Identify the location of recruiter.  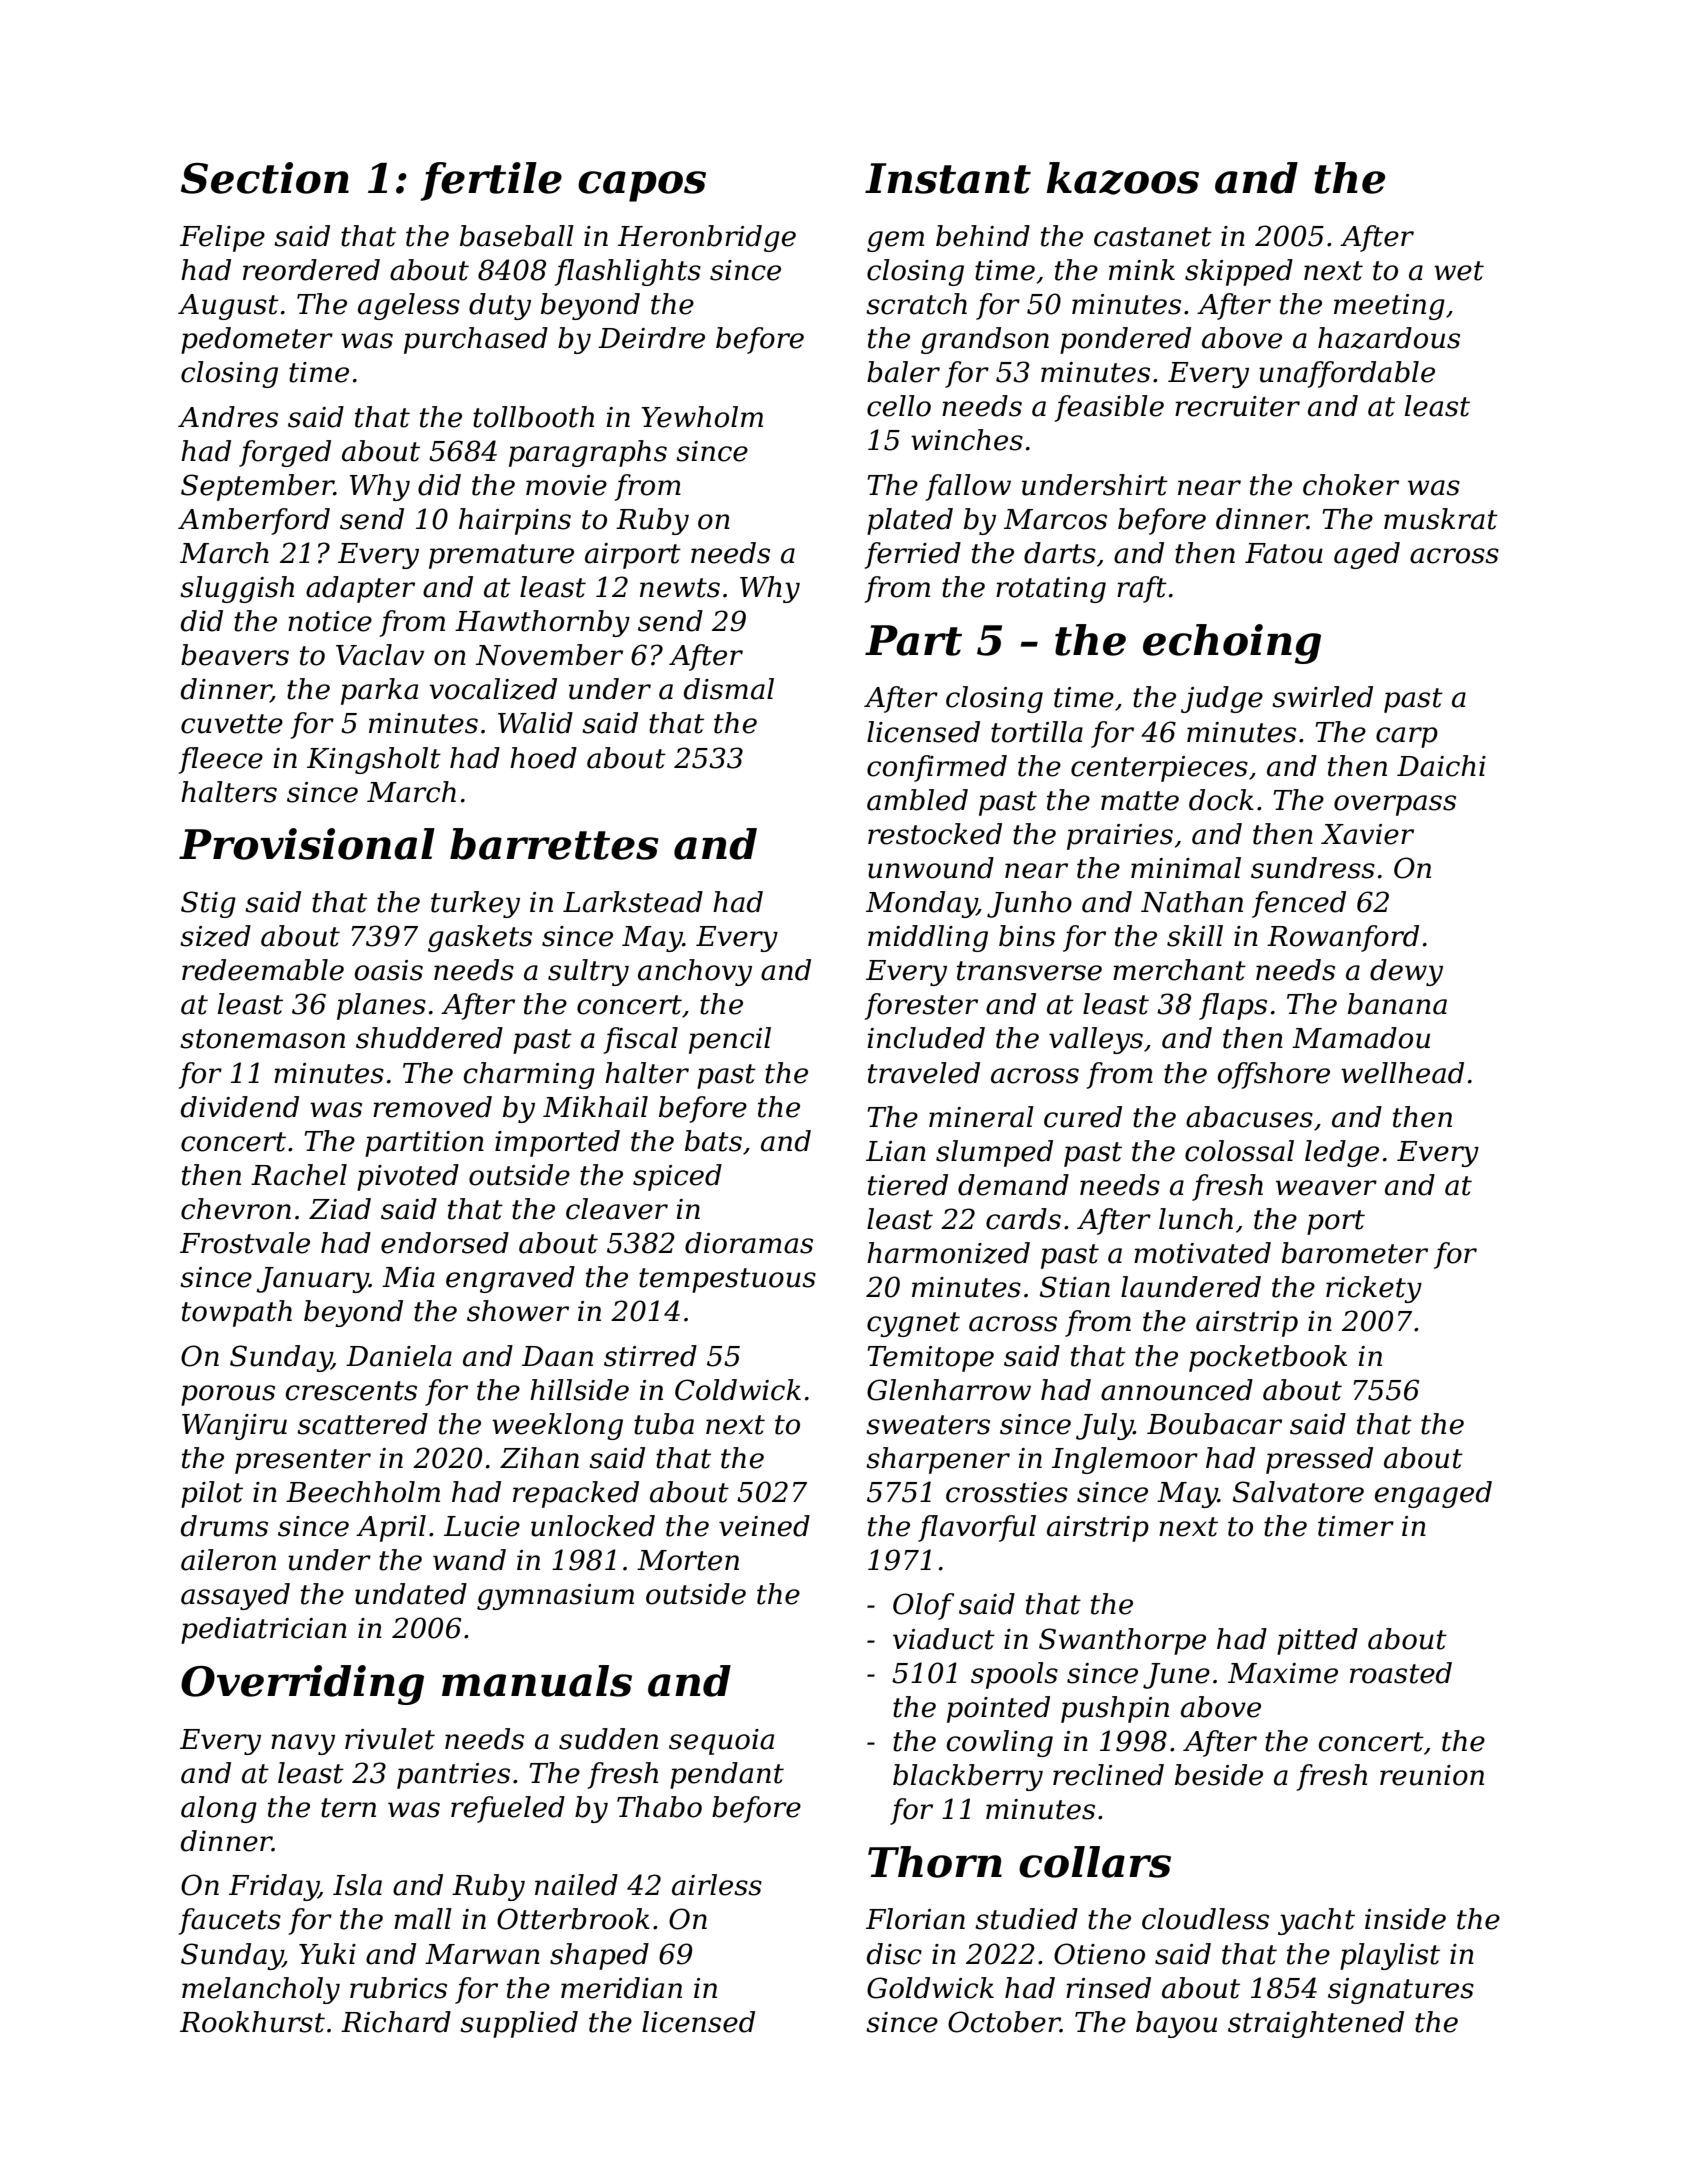
(1237, 406).
